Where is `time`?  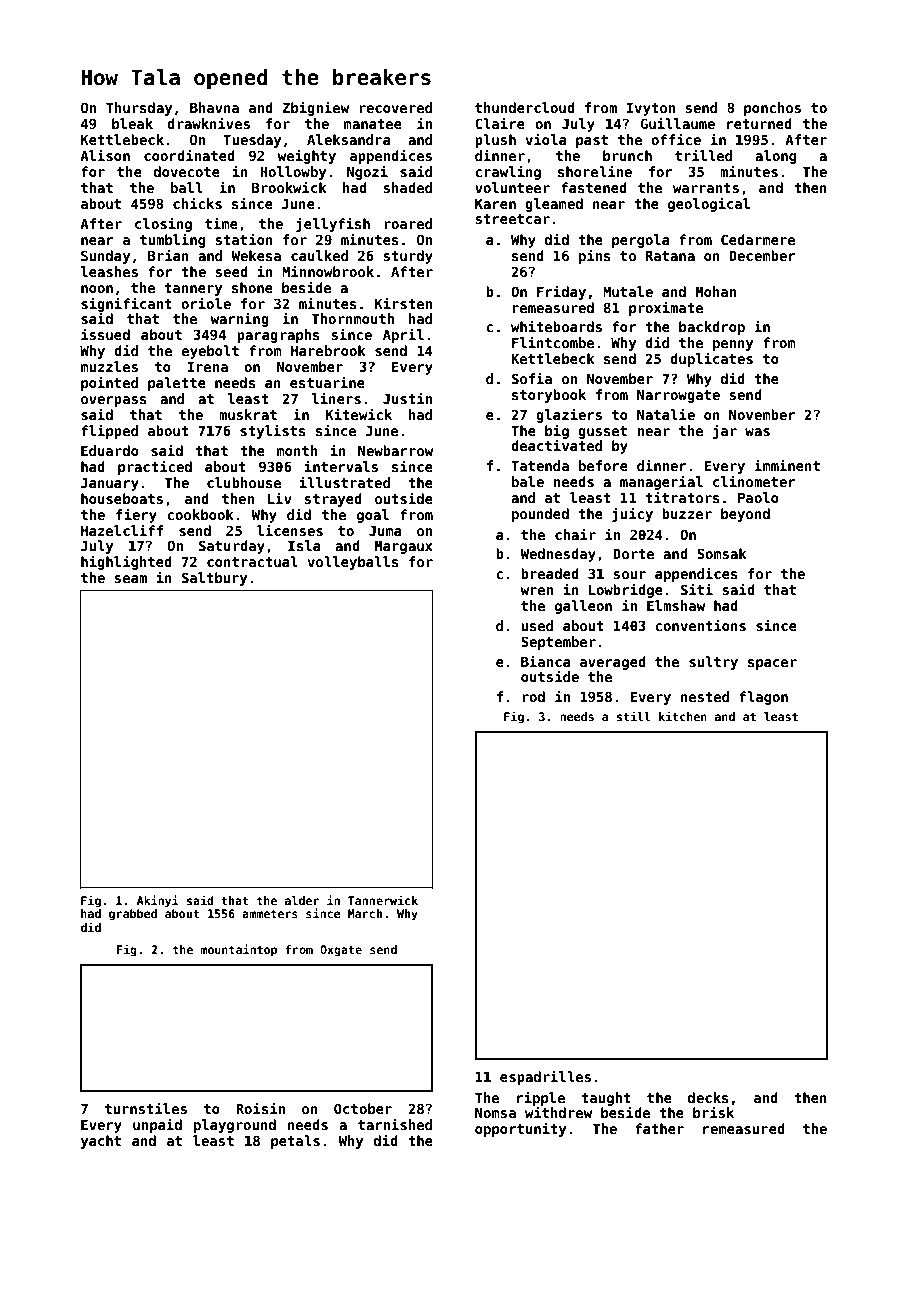 time is located at coordinates (221, 223).
